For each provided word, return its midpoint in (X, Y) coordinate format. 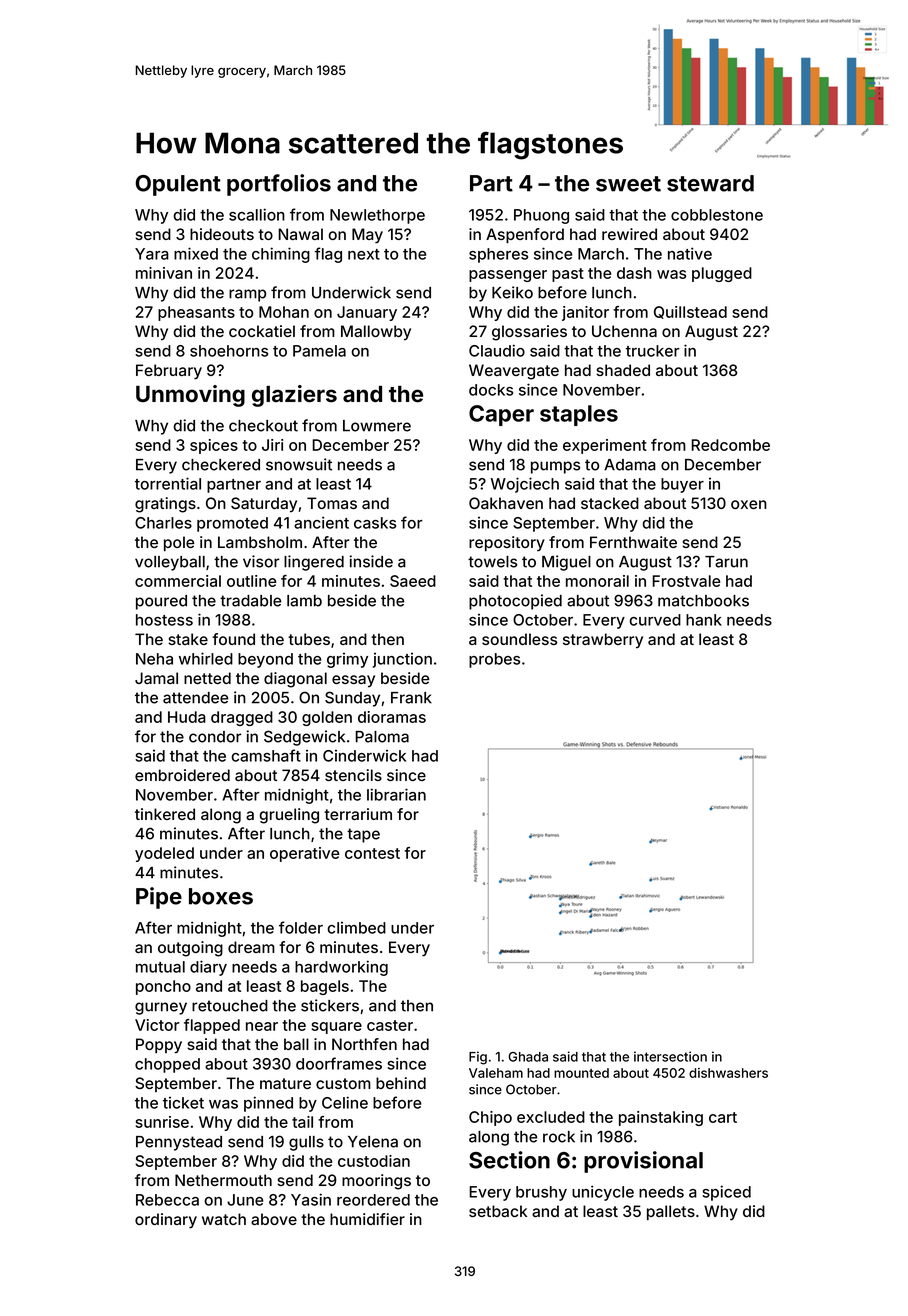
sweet (628, 184)
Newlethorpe (377, 216)
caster (390, 1025)
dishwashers (728, 1073)
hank (704, 620)
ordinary (166, 1221)
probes (494, 660)
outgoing (190, 949)
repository (507, 543)
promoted (232, 524)
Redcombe (730, 445)
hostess (164, 620)
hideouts (222, 234)
